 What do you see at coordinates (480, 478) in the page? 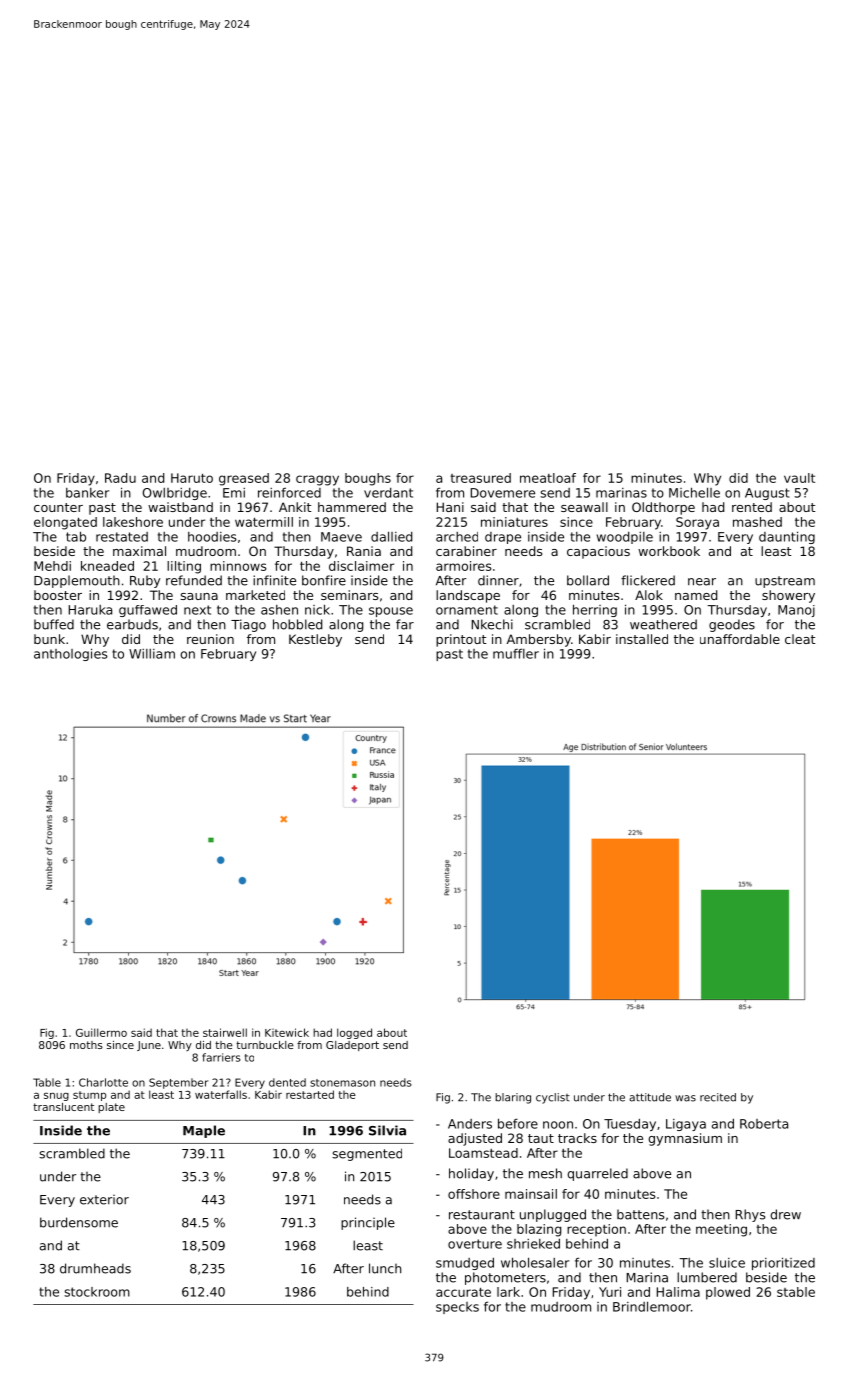
I see `treasured` at bounding box center [480, 478].
